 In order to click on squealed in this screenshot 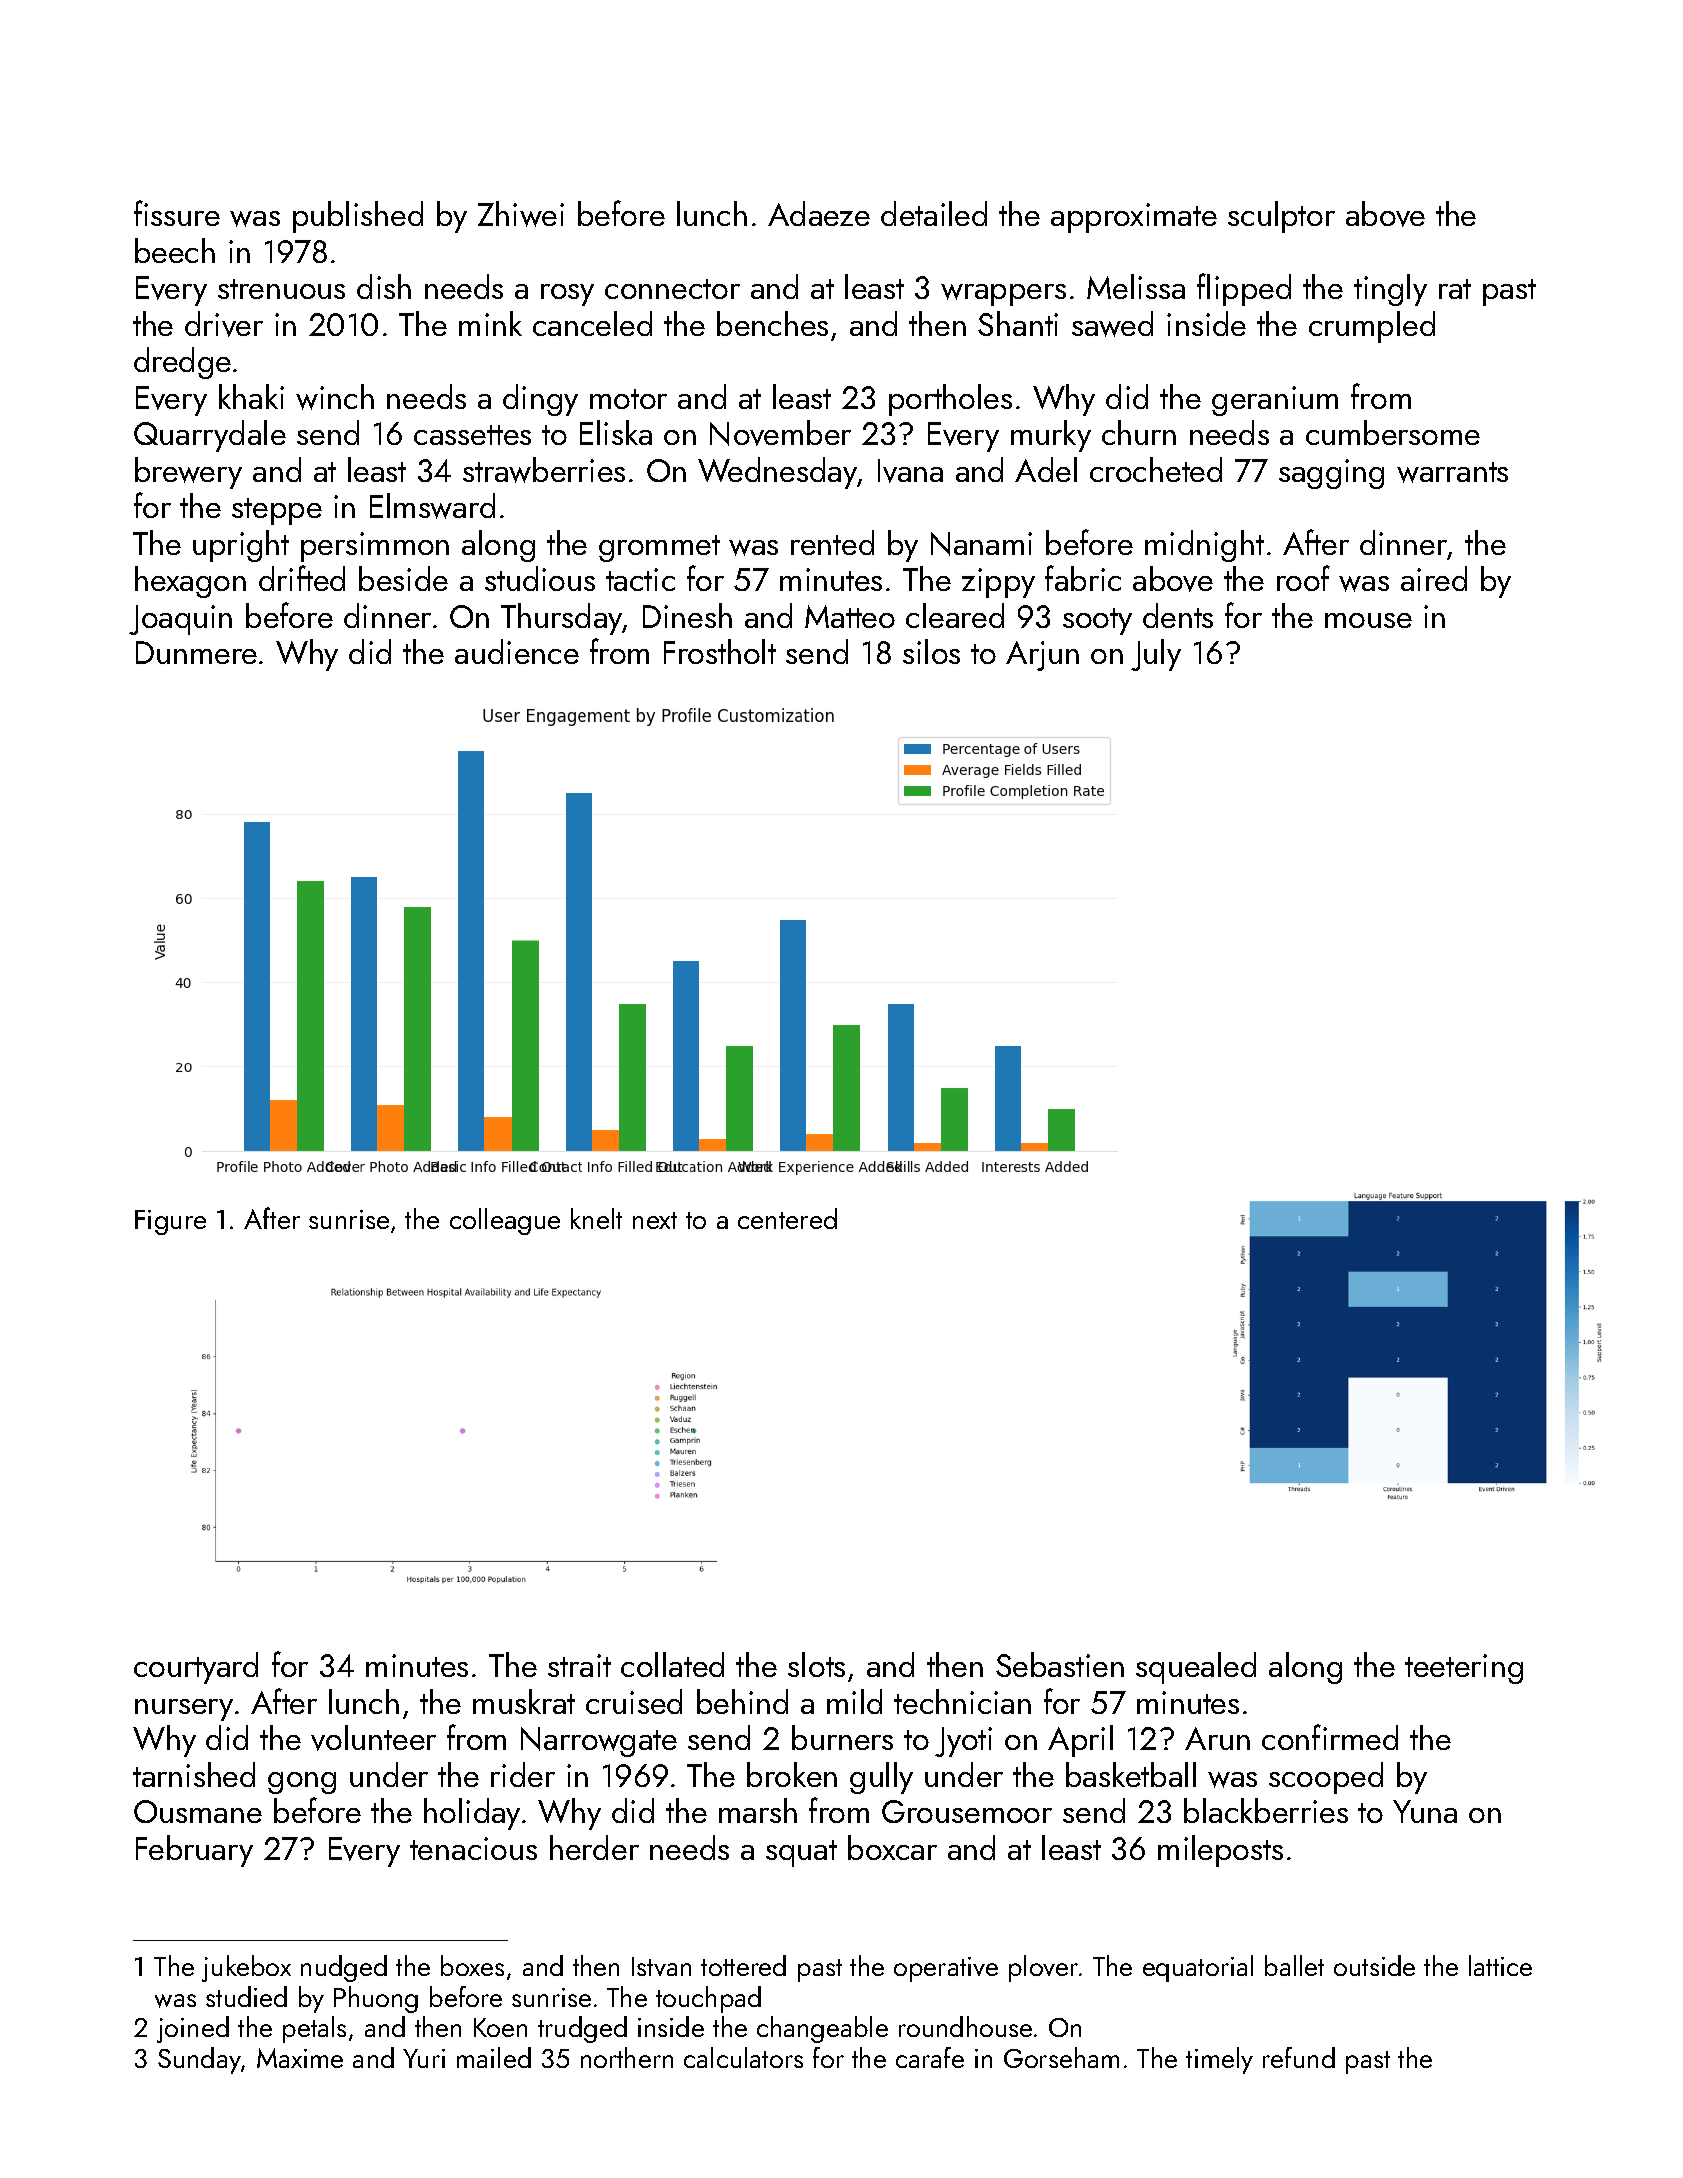, I will do `click(1196, 1668)`.
